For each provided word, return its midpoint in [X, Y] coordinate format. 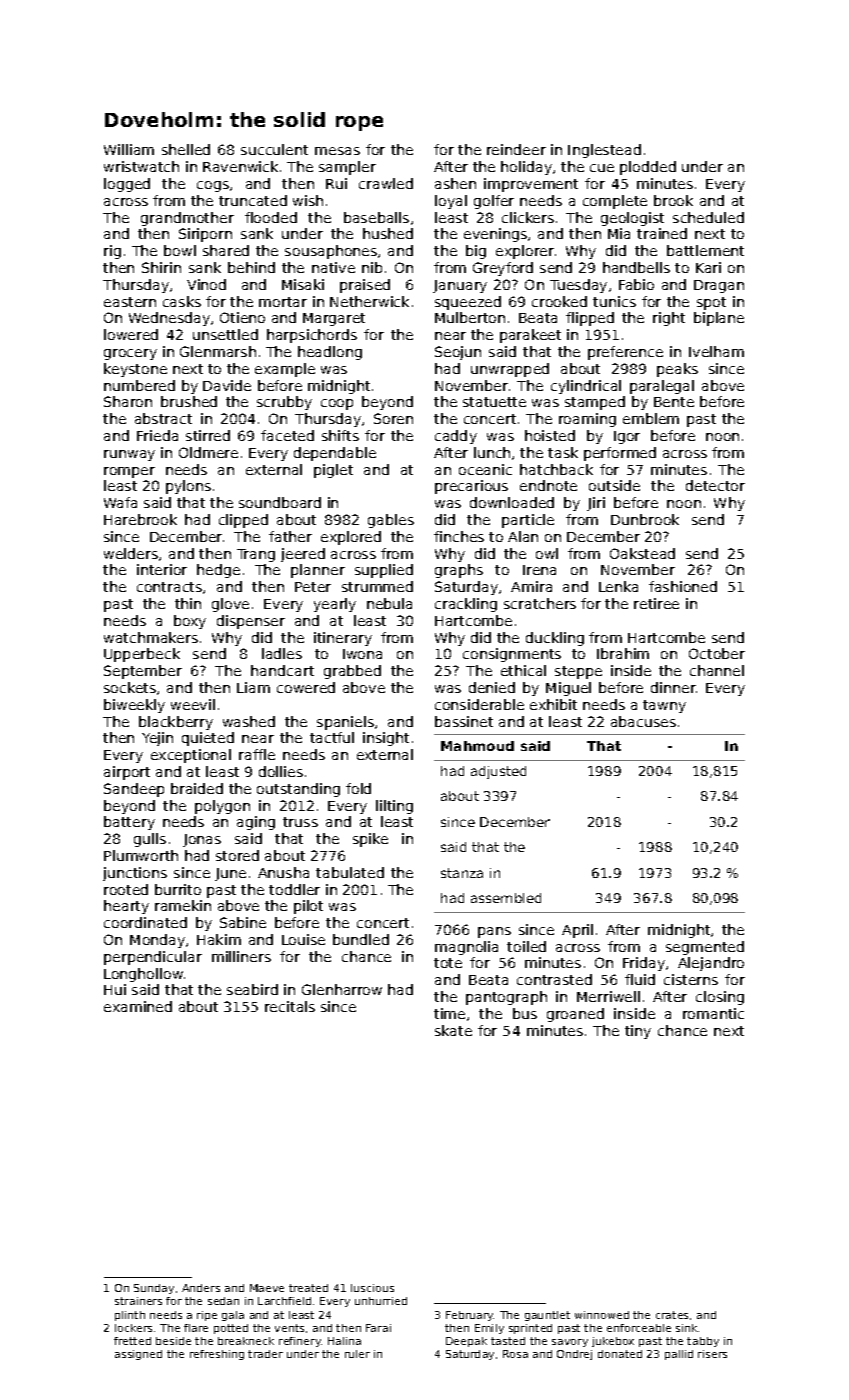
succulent [274, 149]
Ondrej [574, 1355]
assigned [138, 1355]
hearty [126, 907]
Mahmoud [477, 746]
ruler [357, 1354]
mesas [337, 151]
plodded [648, 168]
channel [717, 670]
